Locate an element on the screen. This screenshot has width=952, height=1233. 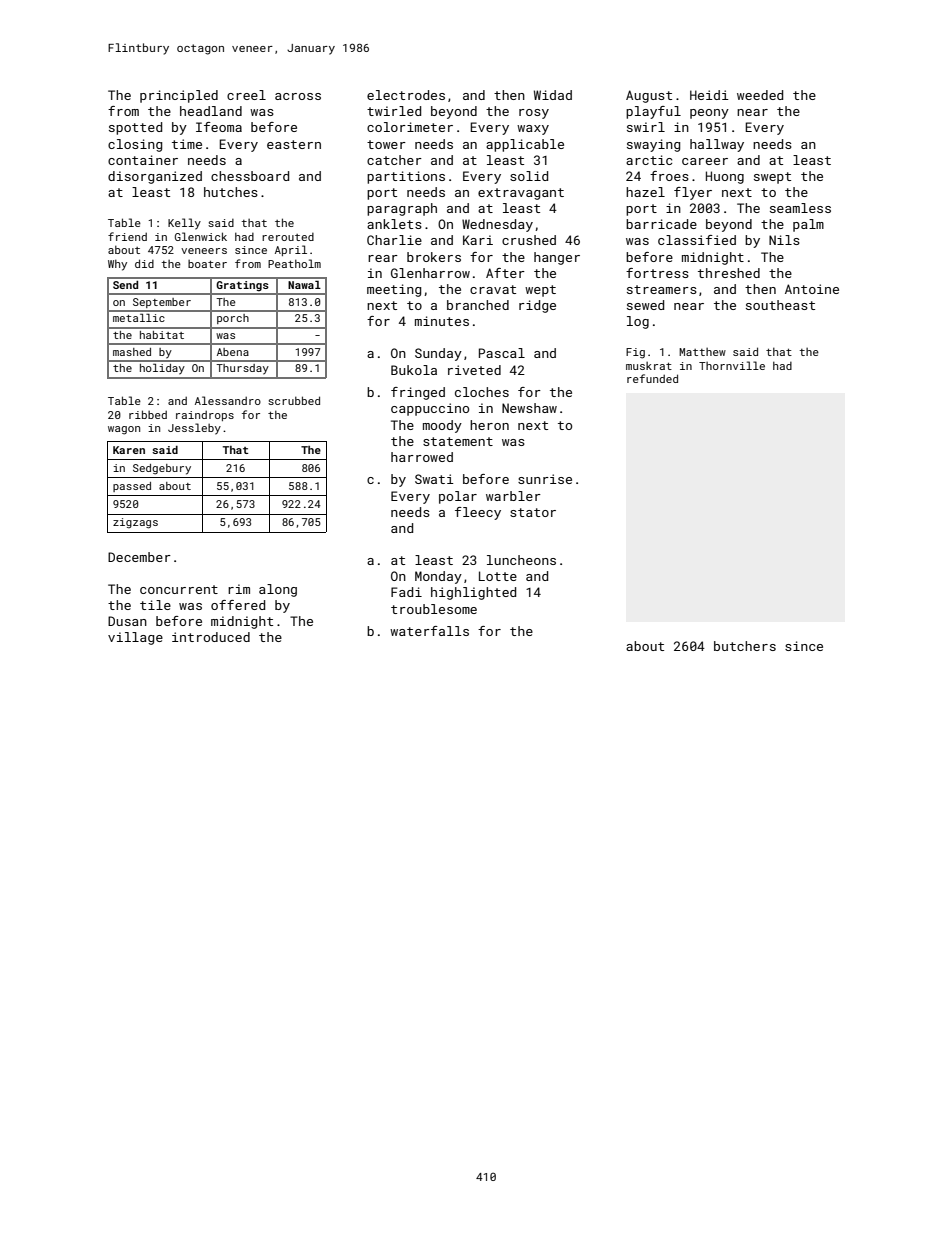
weeded is located at coordinates (760, 95).
